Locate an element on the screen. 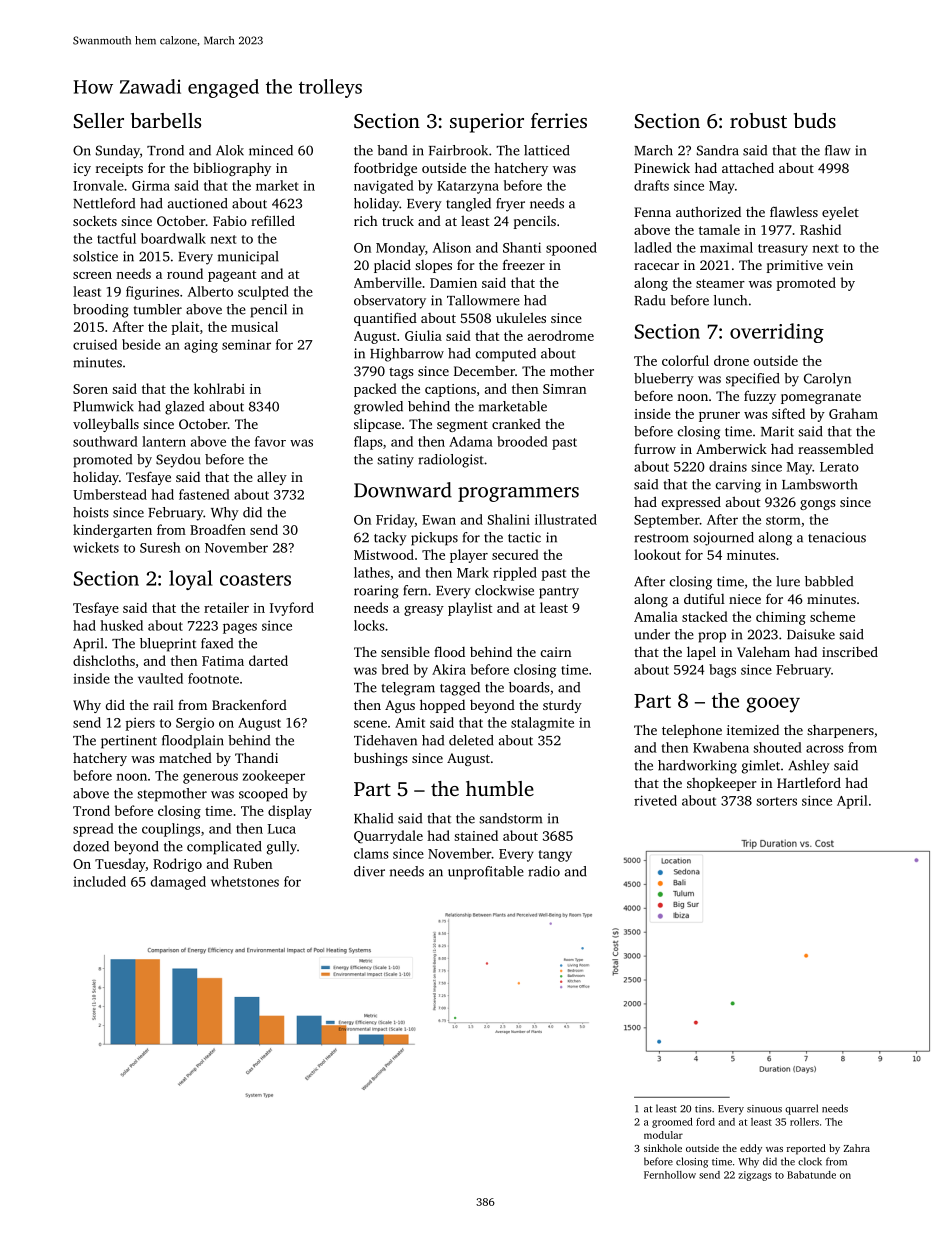  humble is located at coordinates (500, 788).
